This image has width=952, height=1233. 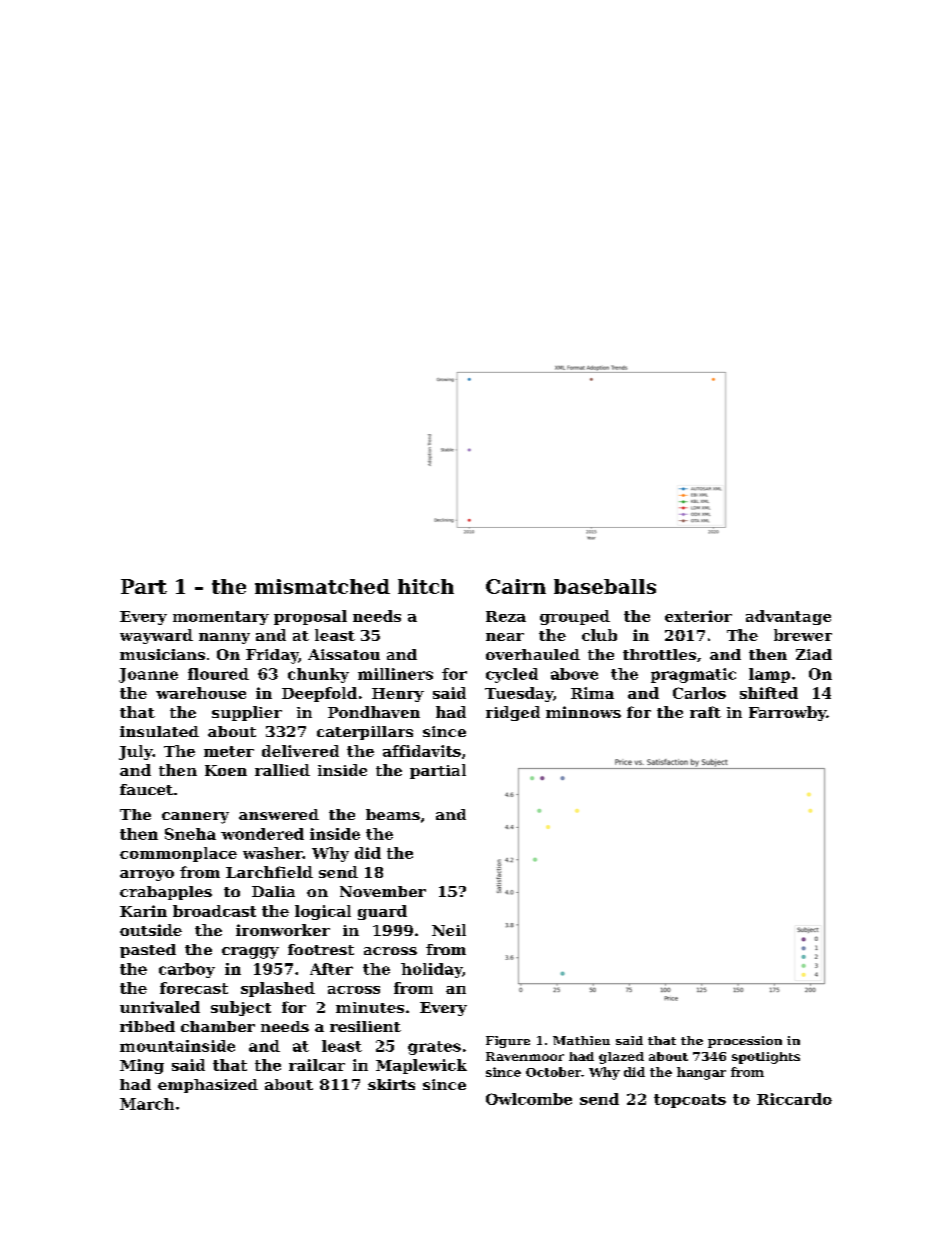 I want to click on faucet, so click(x=146, y=789).
